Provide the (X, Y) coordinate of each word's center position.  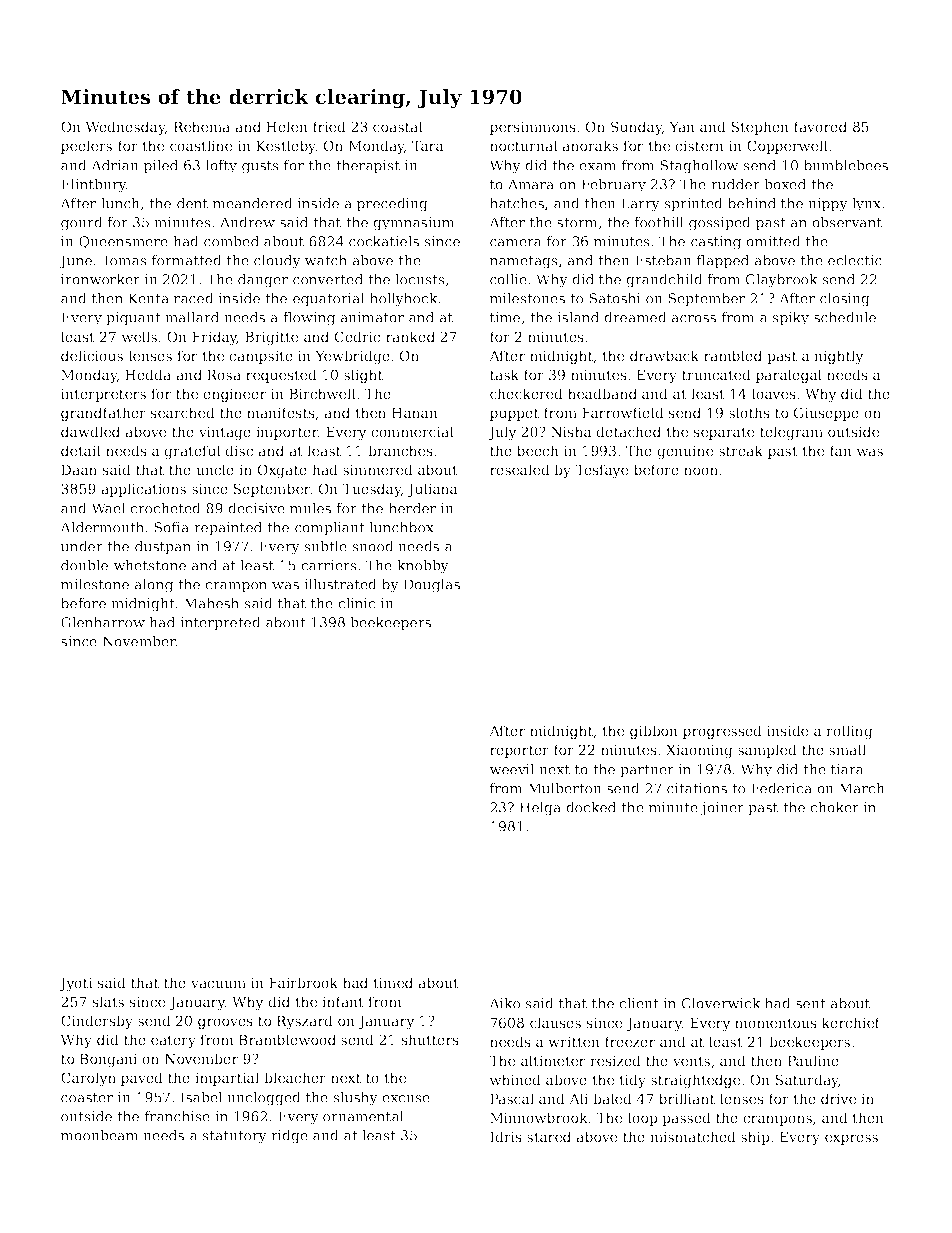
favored (820, 126)
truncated (716, 374)
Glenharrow (103, 622)
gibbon (654, 732)
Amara (531, 184)
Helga (540, 809)
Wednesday (125, 128)
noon (701, 471)
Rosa (224, 375)
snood (373, 546)
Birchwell (322, 393)
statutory (235, 1137)
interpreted (220, 624)
